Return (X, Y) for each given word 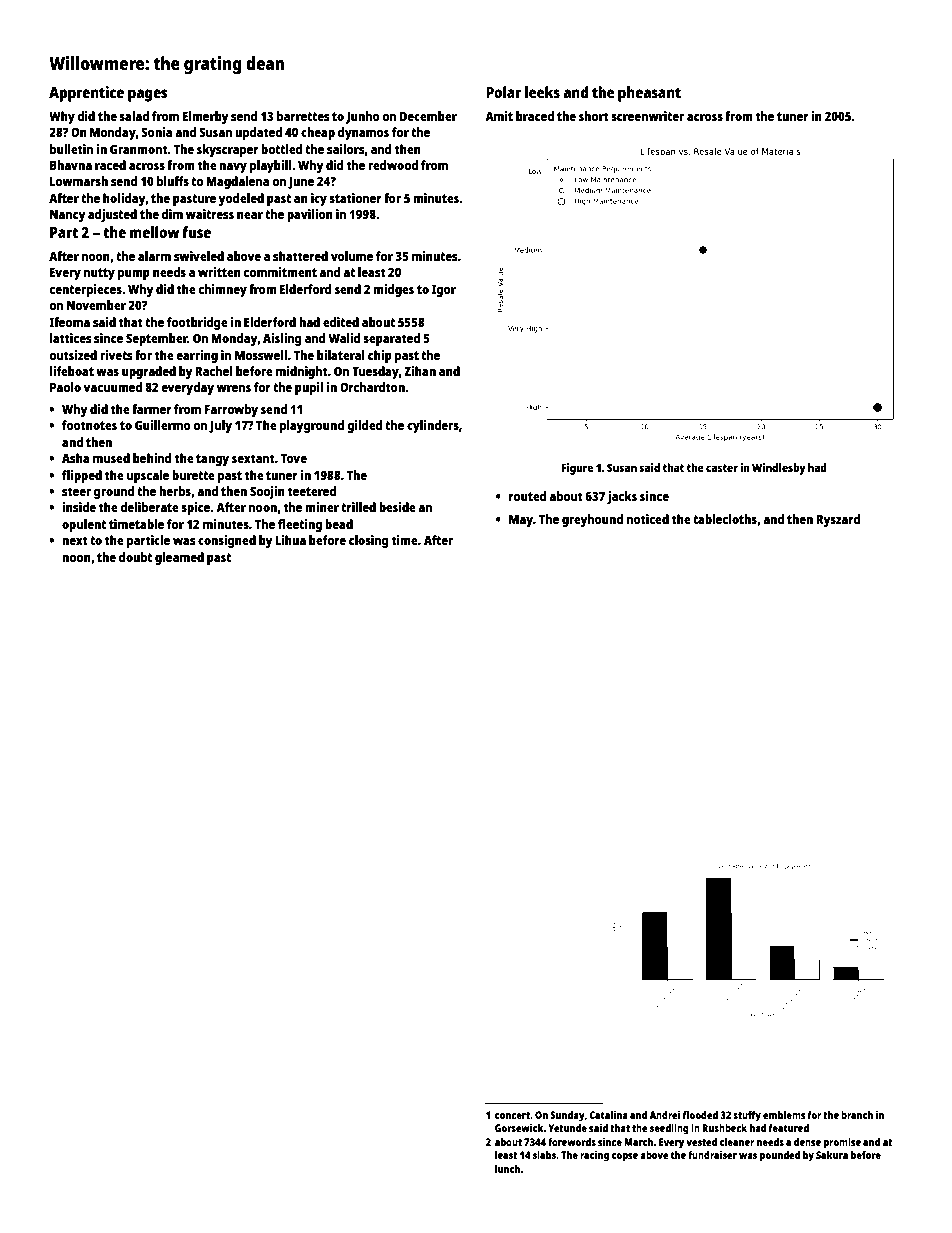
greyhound (592, 520)
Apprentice (86, 94)
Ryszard (838, 520)
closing (369, 541)
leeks (542, 92)
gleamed (179, 558)
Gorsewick (519, 1128)
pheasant (649, 94)
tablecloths (725, 519)
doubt (135, 557)
